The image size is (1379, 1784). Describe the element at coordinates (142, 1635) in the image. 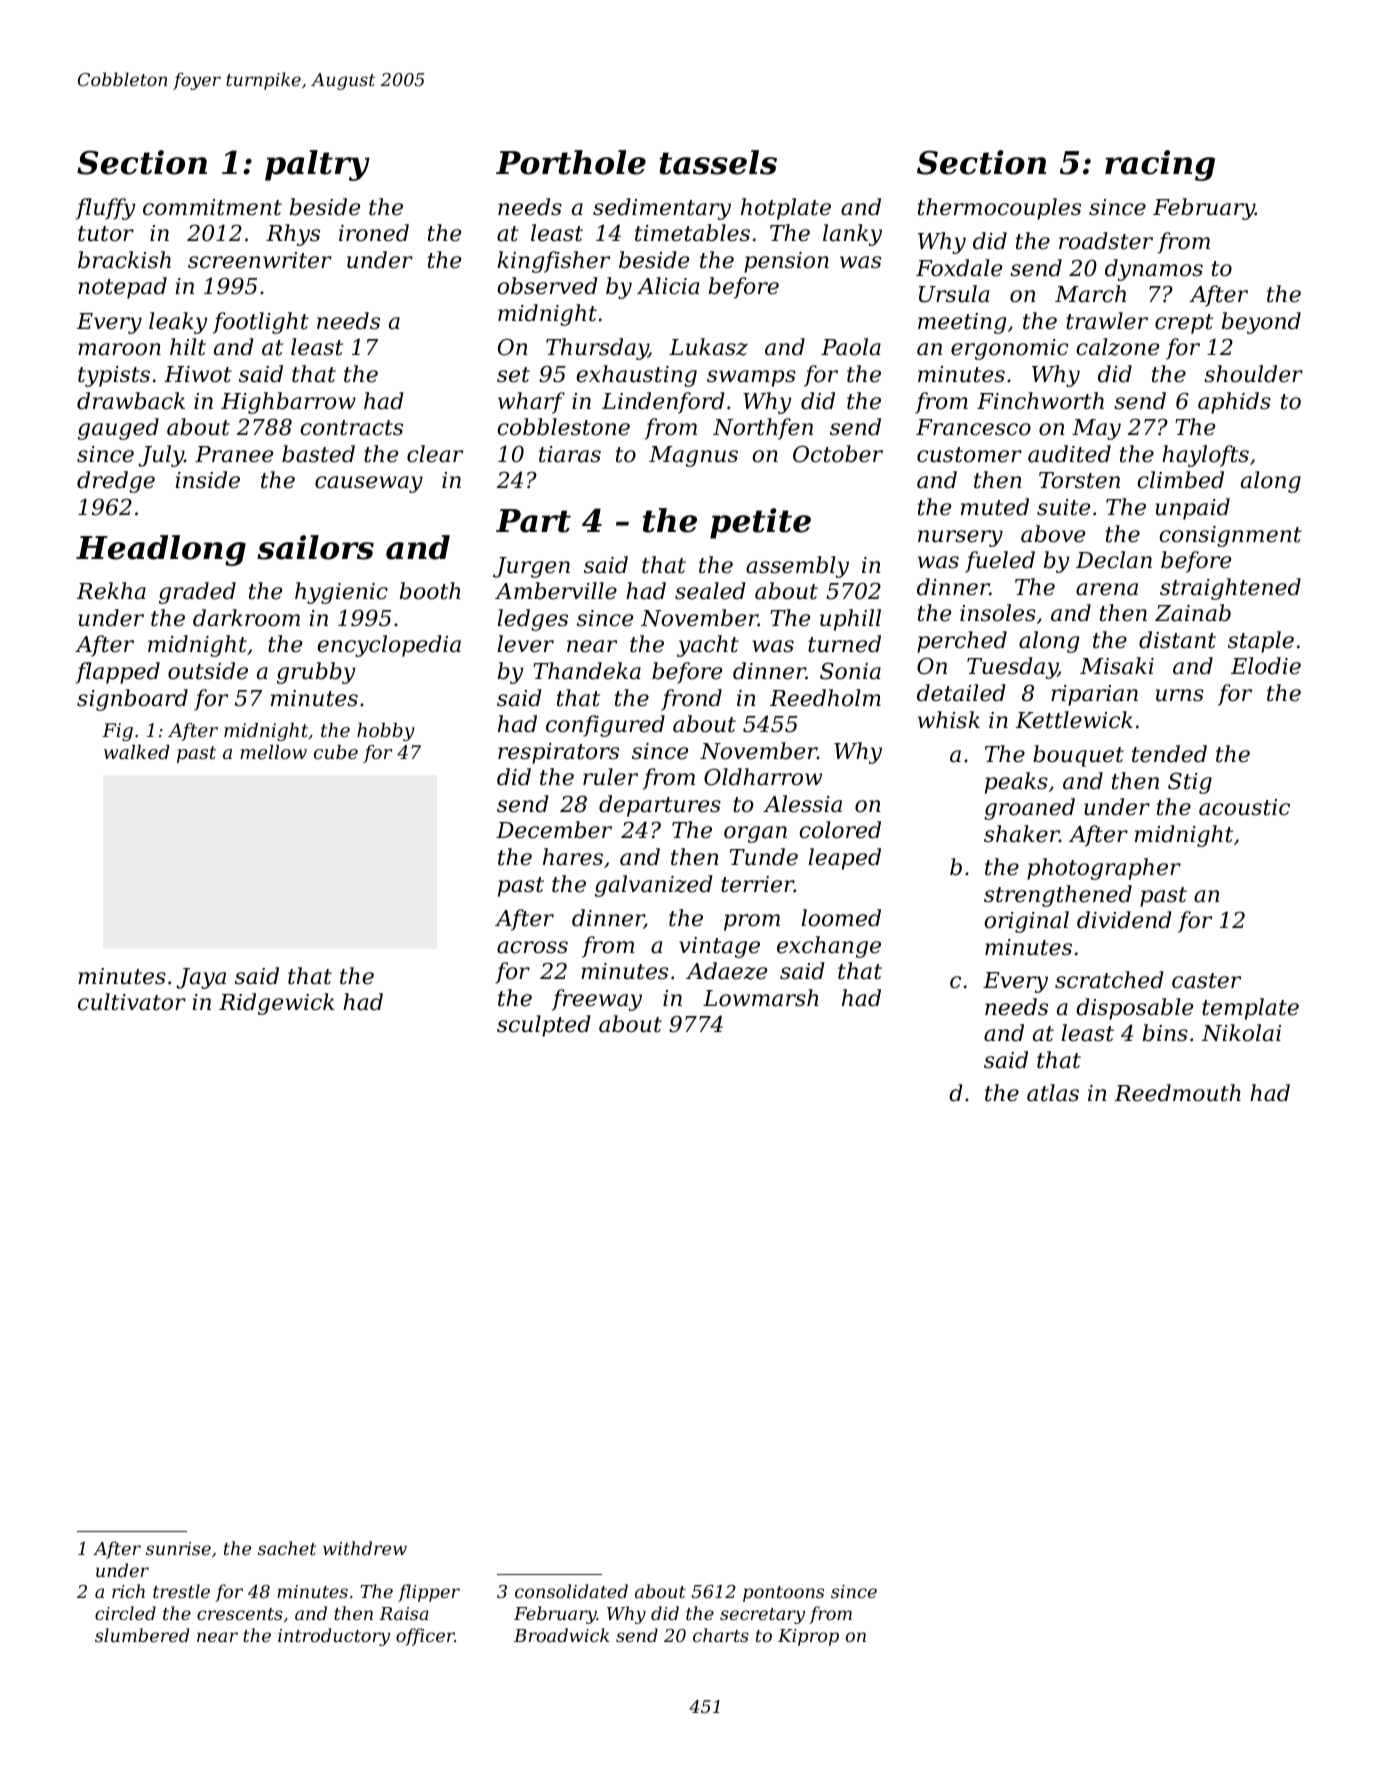

I see `slumbered` at that location.
